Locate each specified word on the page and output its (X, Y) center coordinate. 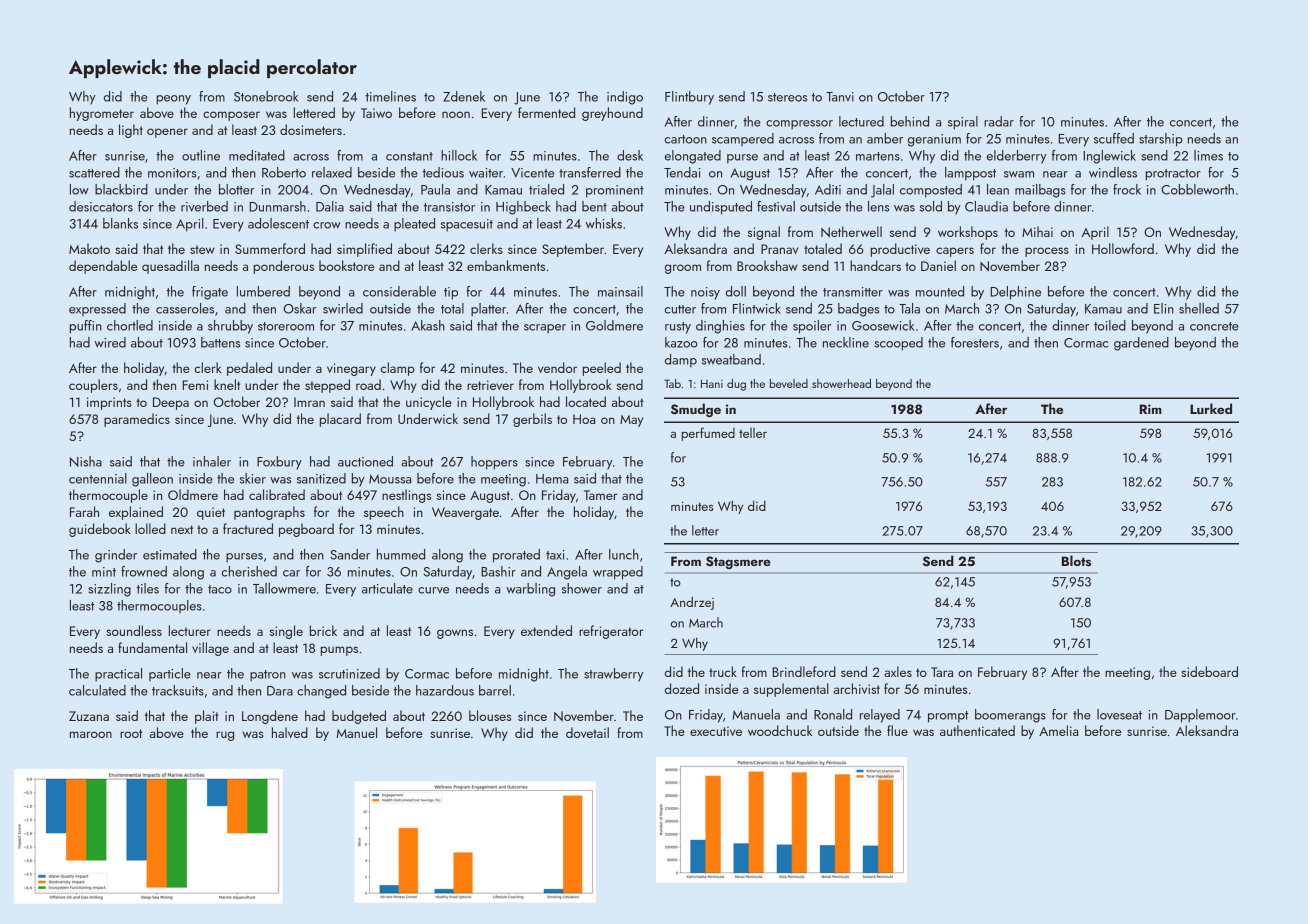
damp (681, 361)
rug (225, 736)
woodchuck (780, 730)
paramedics (137, 420)
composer (231, 116)
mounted (940, 291)
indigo (625, 98)
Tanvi (840, 97)
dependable (103, 267)
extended (546, 630)
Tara (942, 672)
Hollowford (1123, 248)
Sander (350, 554)
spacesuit (467, 225)
